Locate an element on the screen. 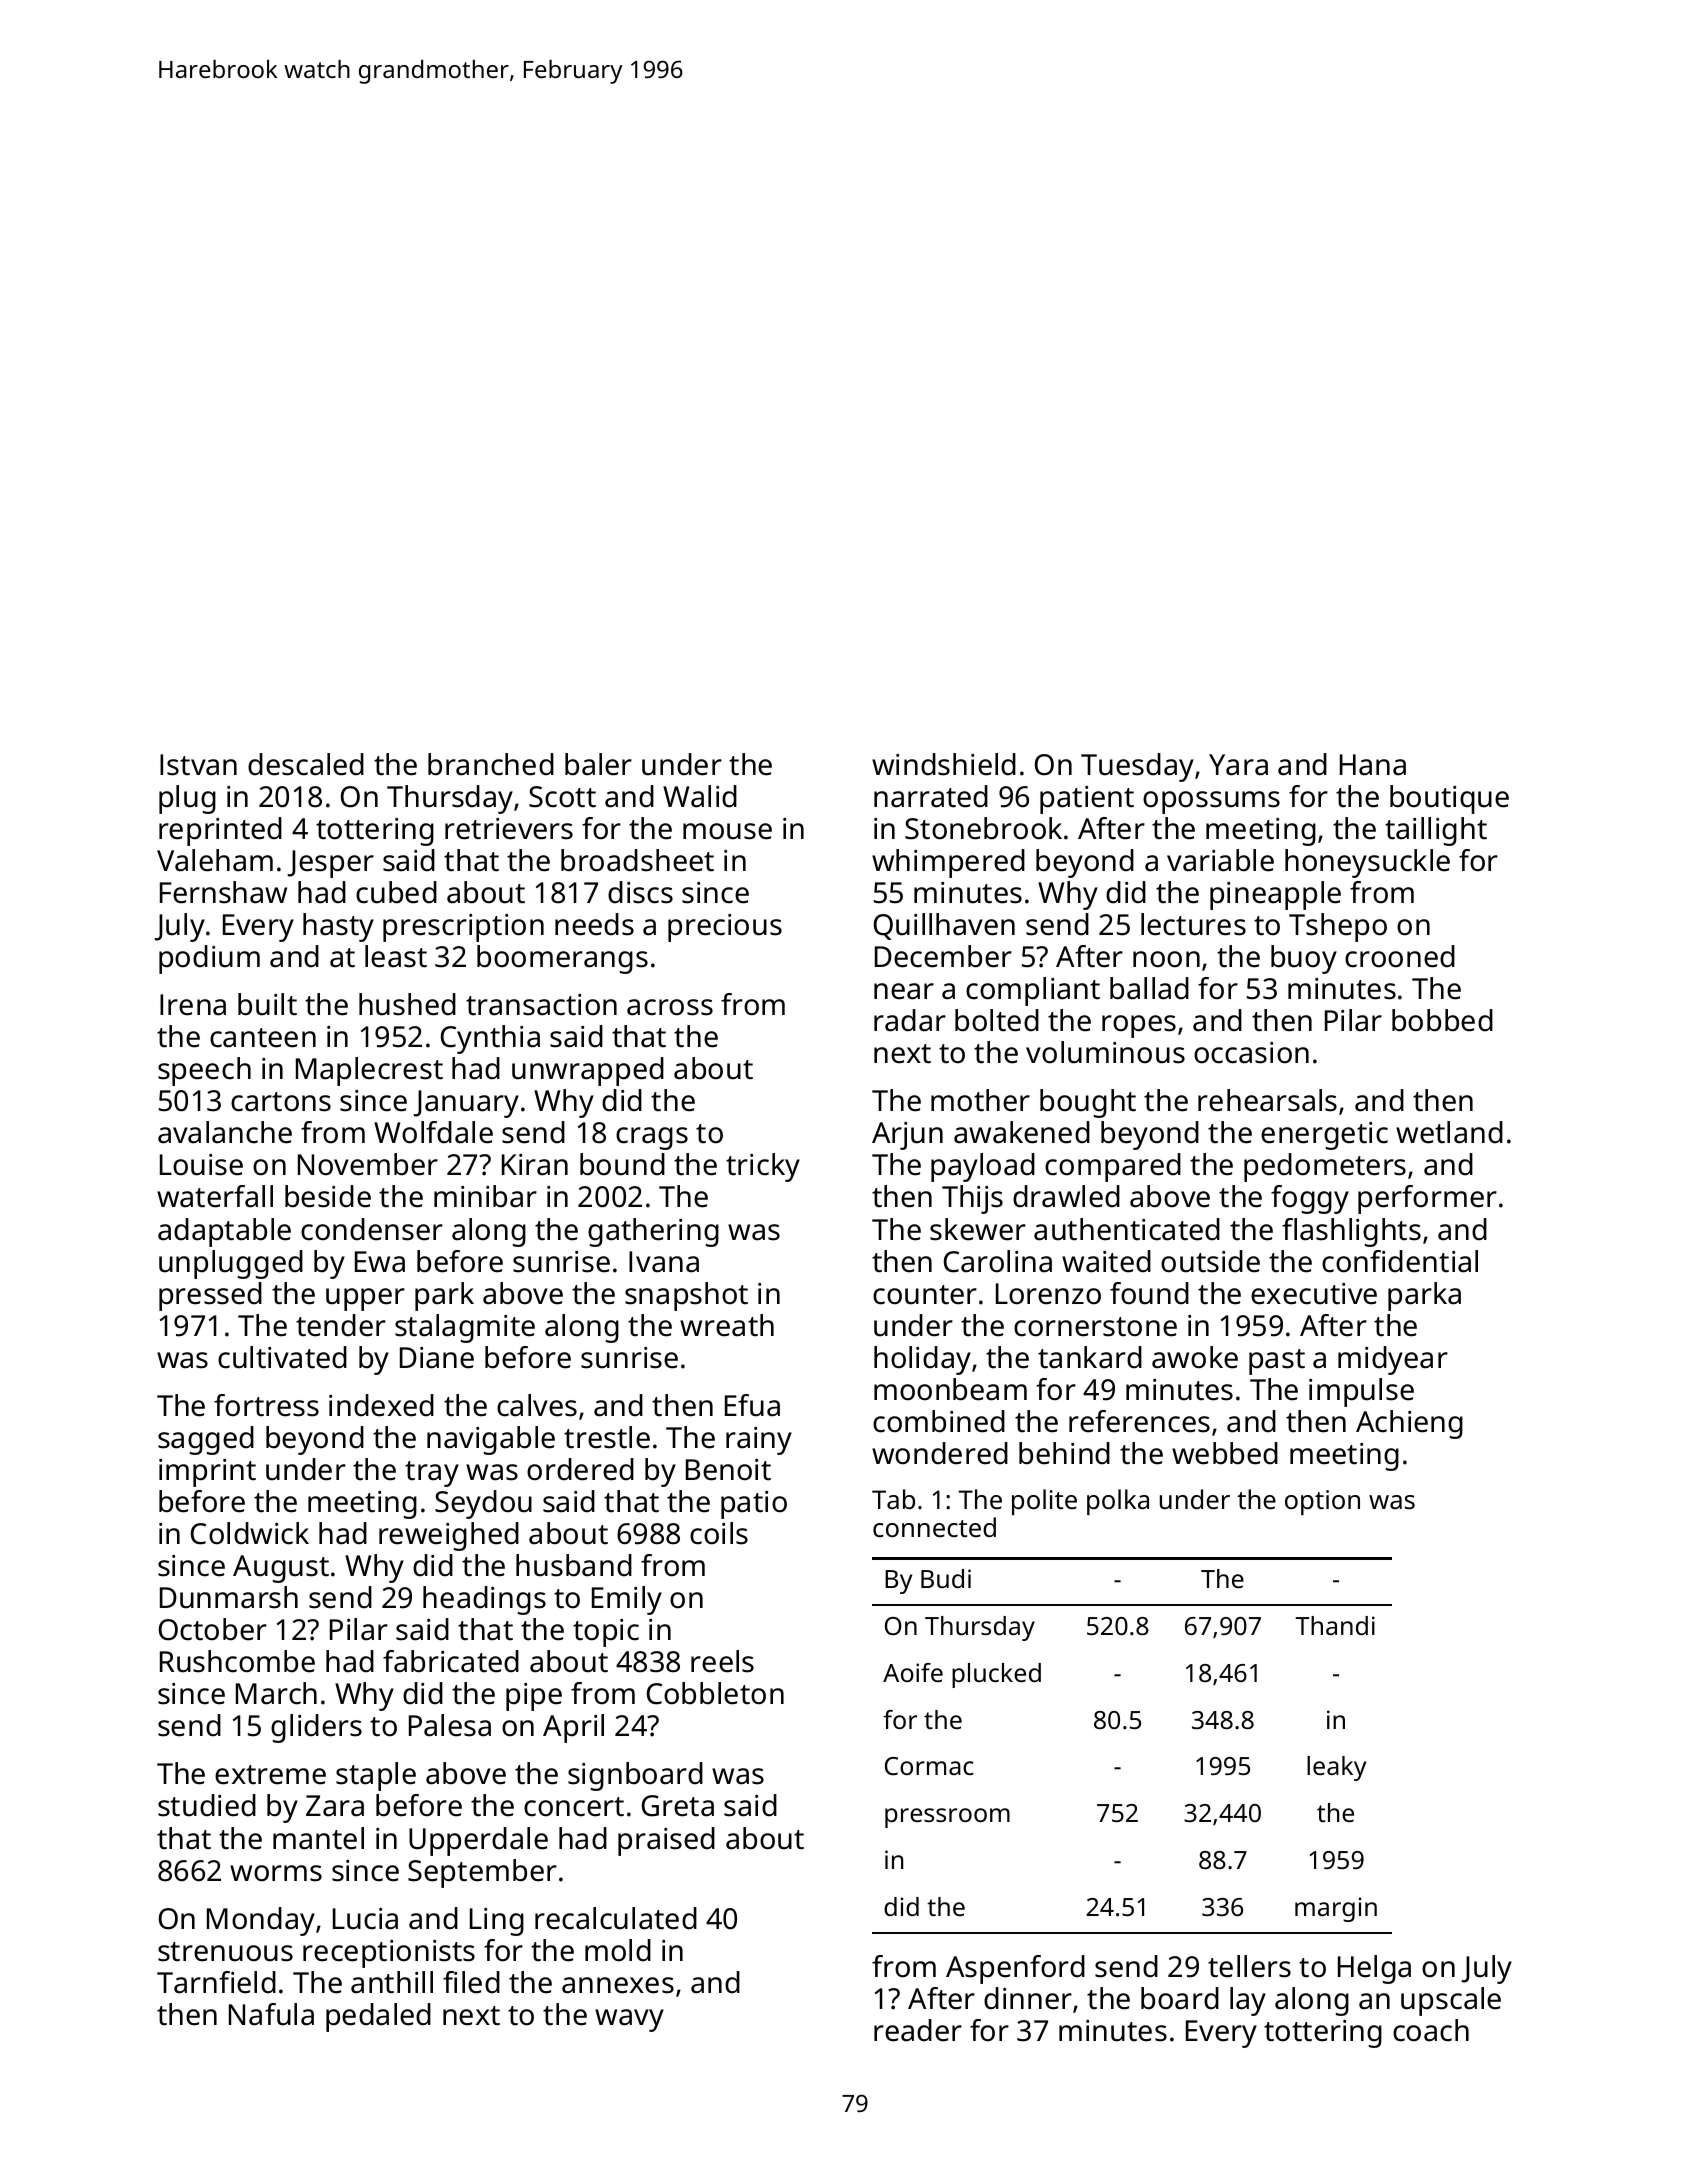 Image resolution: width=1683 pixels, height=2178 pixels. references is located at coordinates (1139, 1421).
